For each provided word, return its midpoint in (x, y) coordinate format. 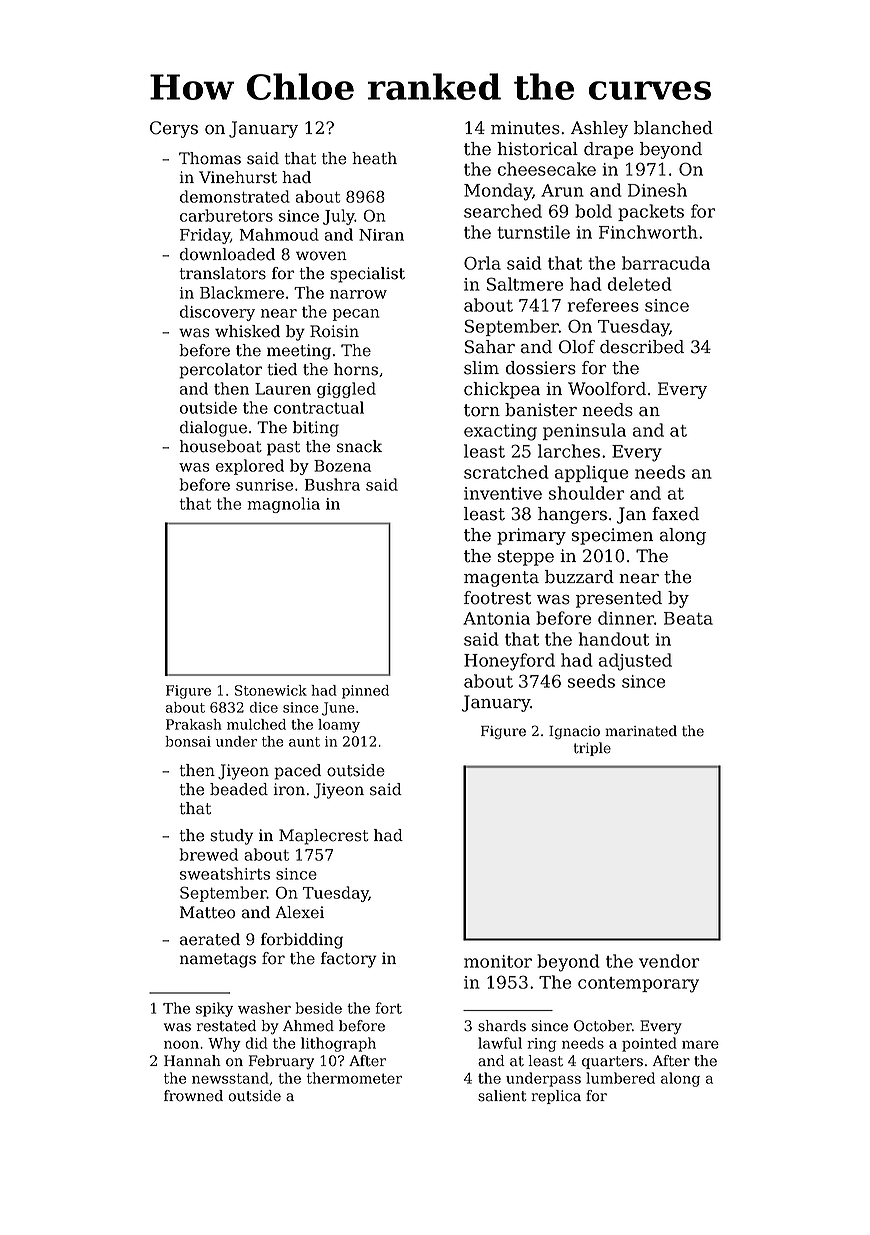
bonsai (188, 741)
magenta (501, 579)
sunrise (264, 485)
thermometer (354, 1078)
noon (181, 1044)
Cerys (174, 129)
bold (593, 211)
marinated (641, 731)
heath (374, 158)
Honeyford (509, 662)
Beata (688, 618)
